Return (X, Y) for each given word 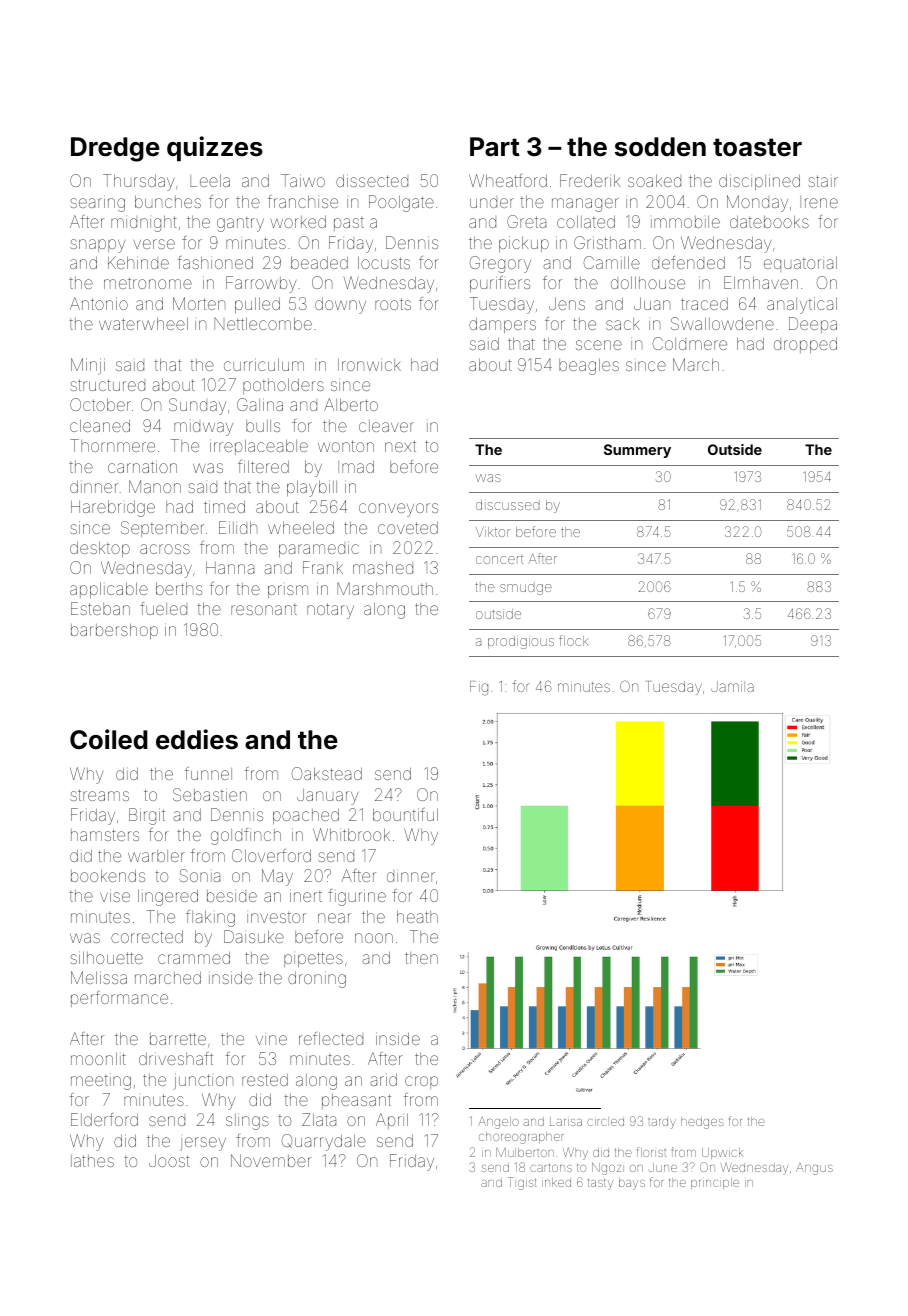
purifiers (500, 284)
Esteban (100, 608)
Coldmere (690, 343)
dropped (805, 345)
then (421, 958)
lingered (168, 897)
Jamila (732, 686)
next (400, 446)
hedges (702, 1123)
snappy (97, 246)
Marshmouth (385, 588)
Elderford (104, 1119)
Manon (155, 486)
